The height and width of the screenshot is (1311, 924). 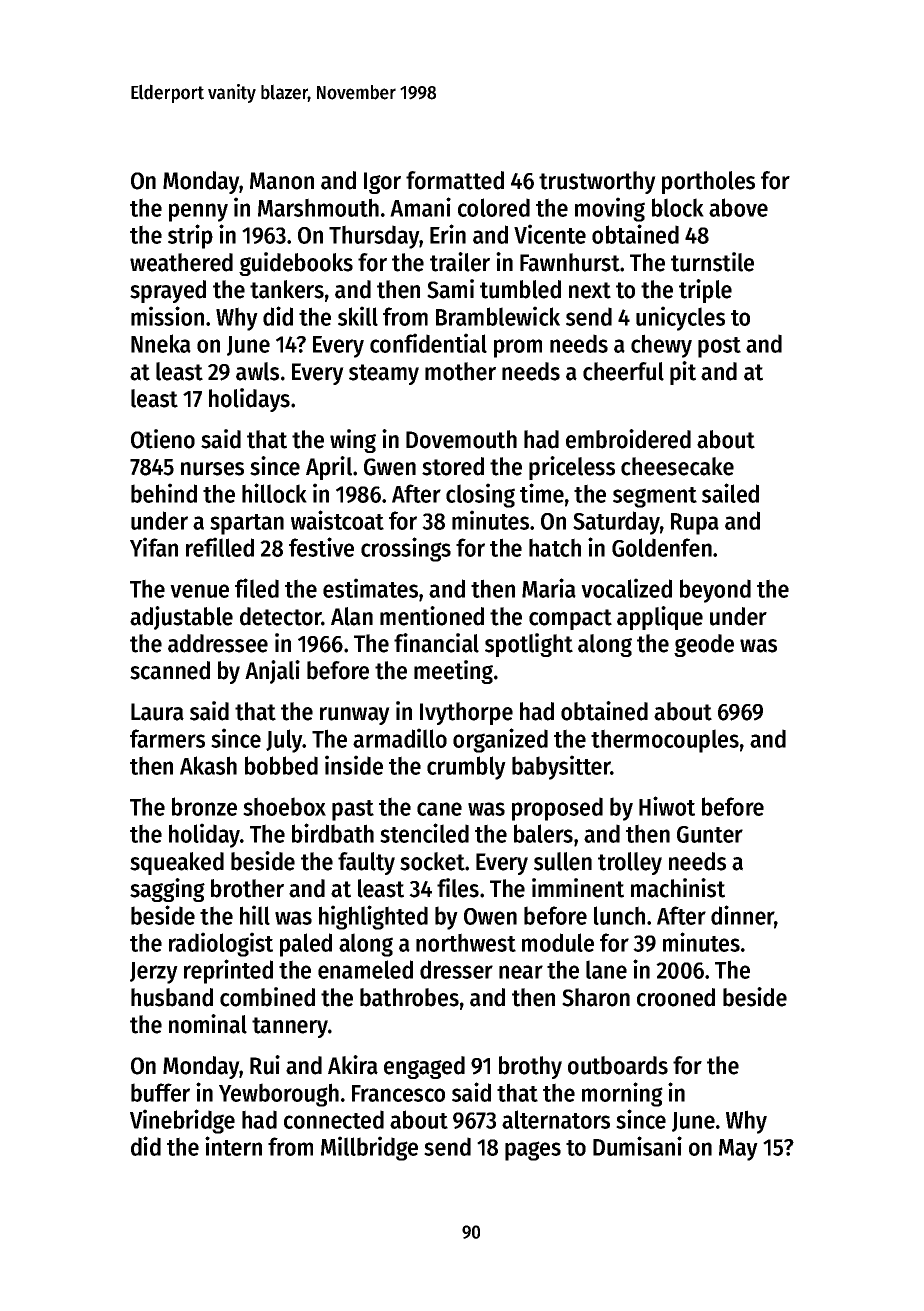 What do you see at coordinates (715, 591) in the screenshot?
I see `beyond` at bounding box center [715, 591].
